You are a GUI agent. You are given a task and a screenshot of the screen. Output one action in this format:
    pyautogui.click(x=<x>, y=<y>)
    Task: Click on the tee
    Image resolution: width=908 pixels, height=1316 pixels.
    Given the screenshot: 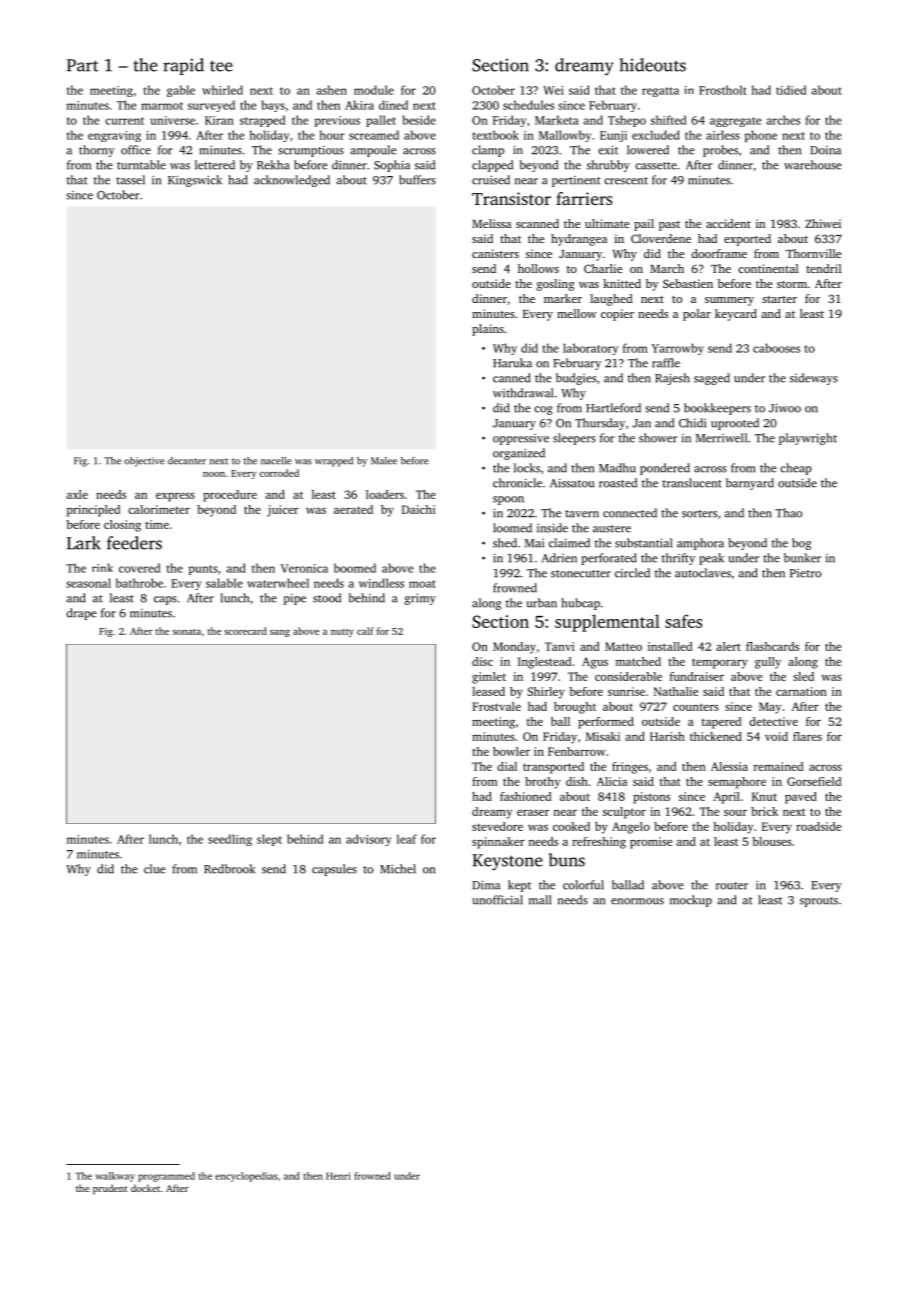 What is the action you would take?
    pyautogui.click(x=221, y=66)
